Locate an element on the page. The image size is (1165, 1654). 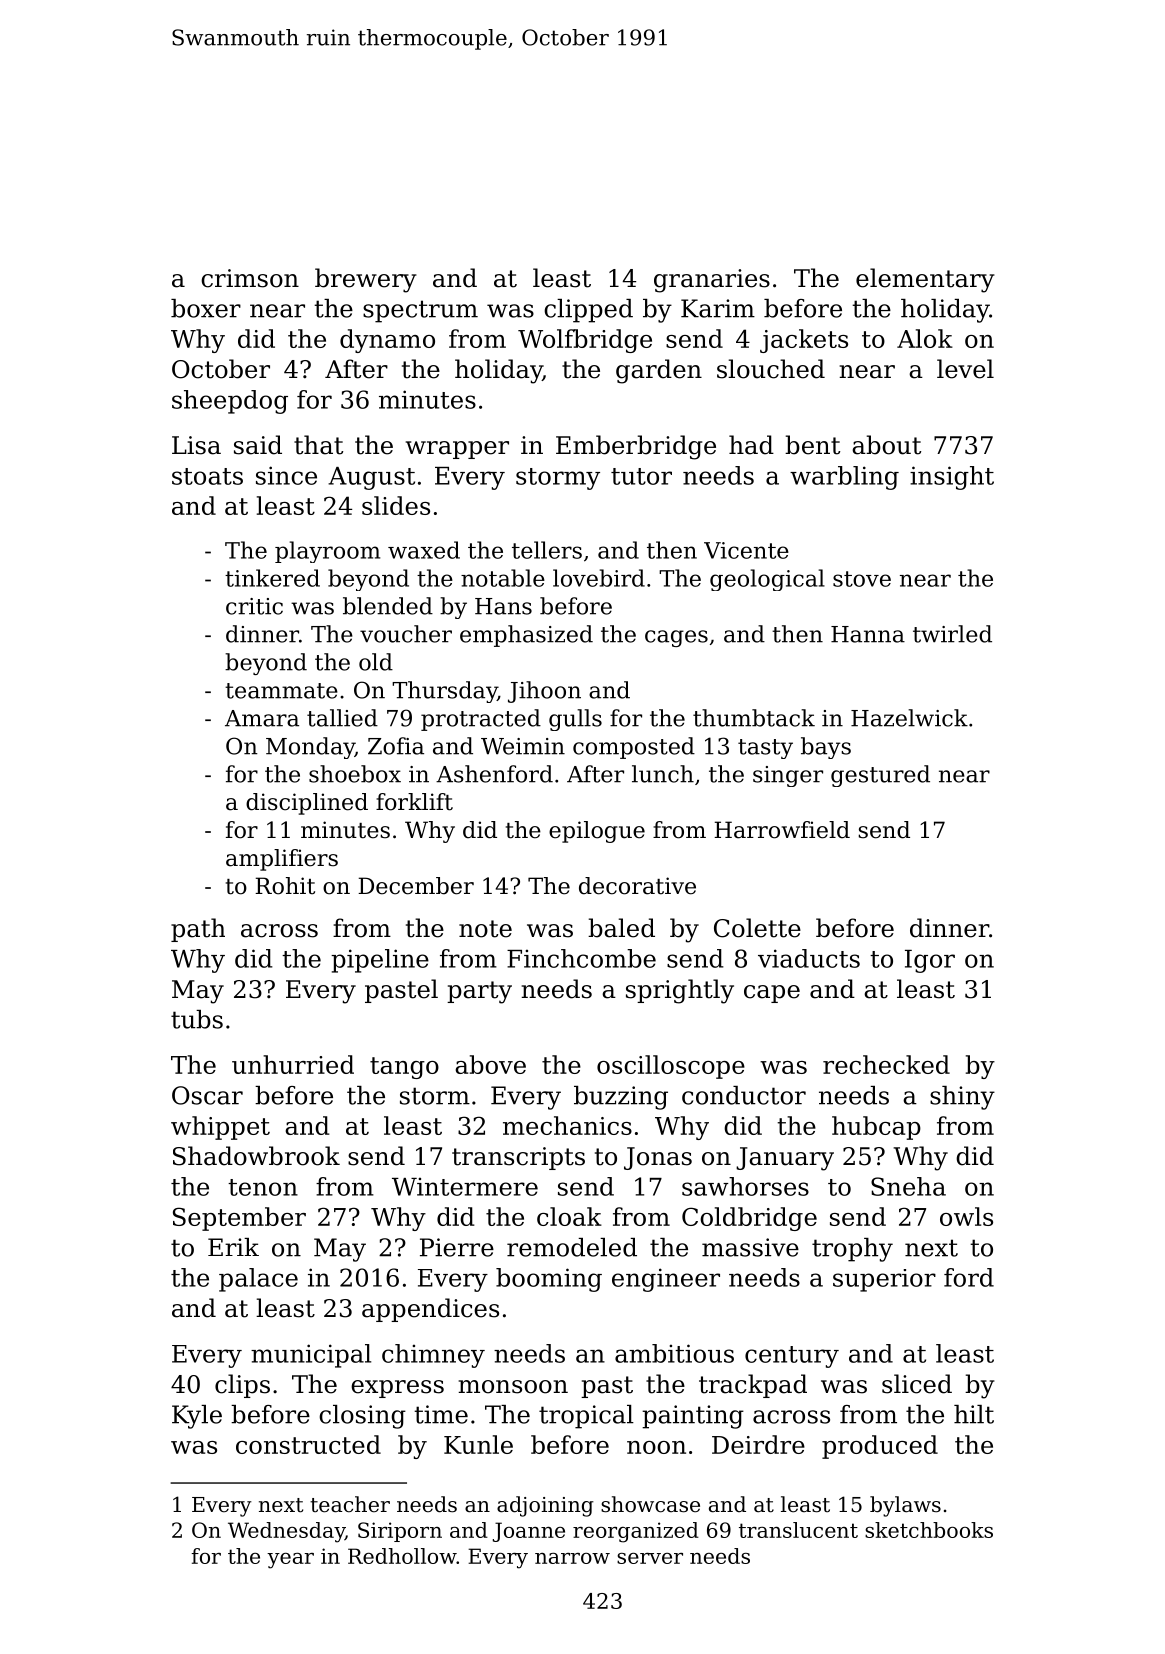
tasty is located at coordinates (765, 749).
